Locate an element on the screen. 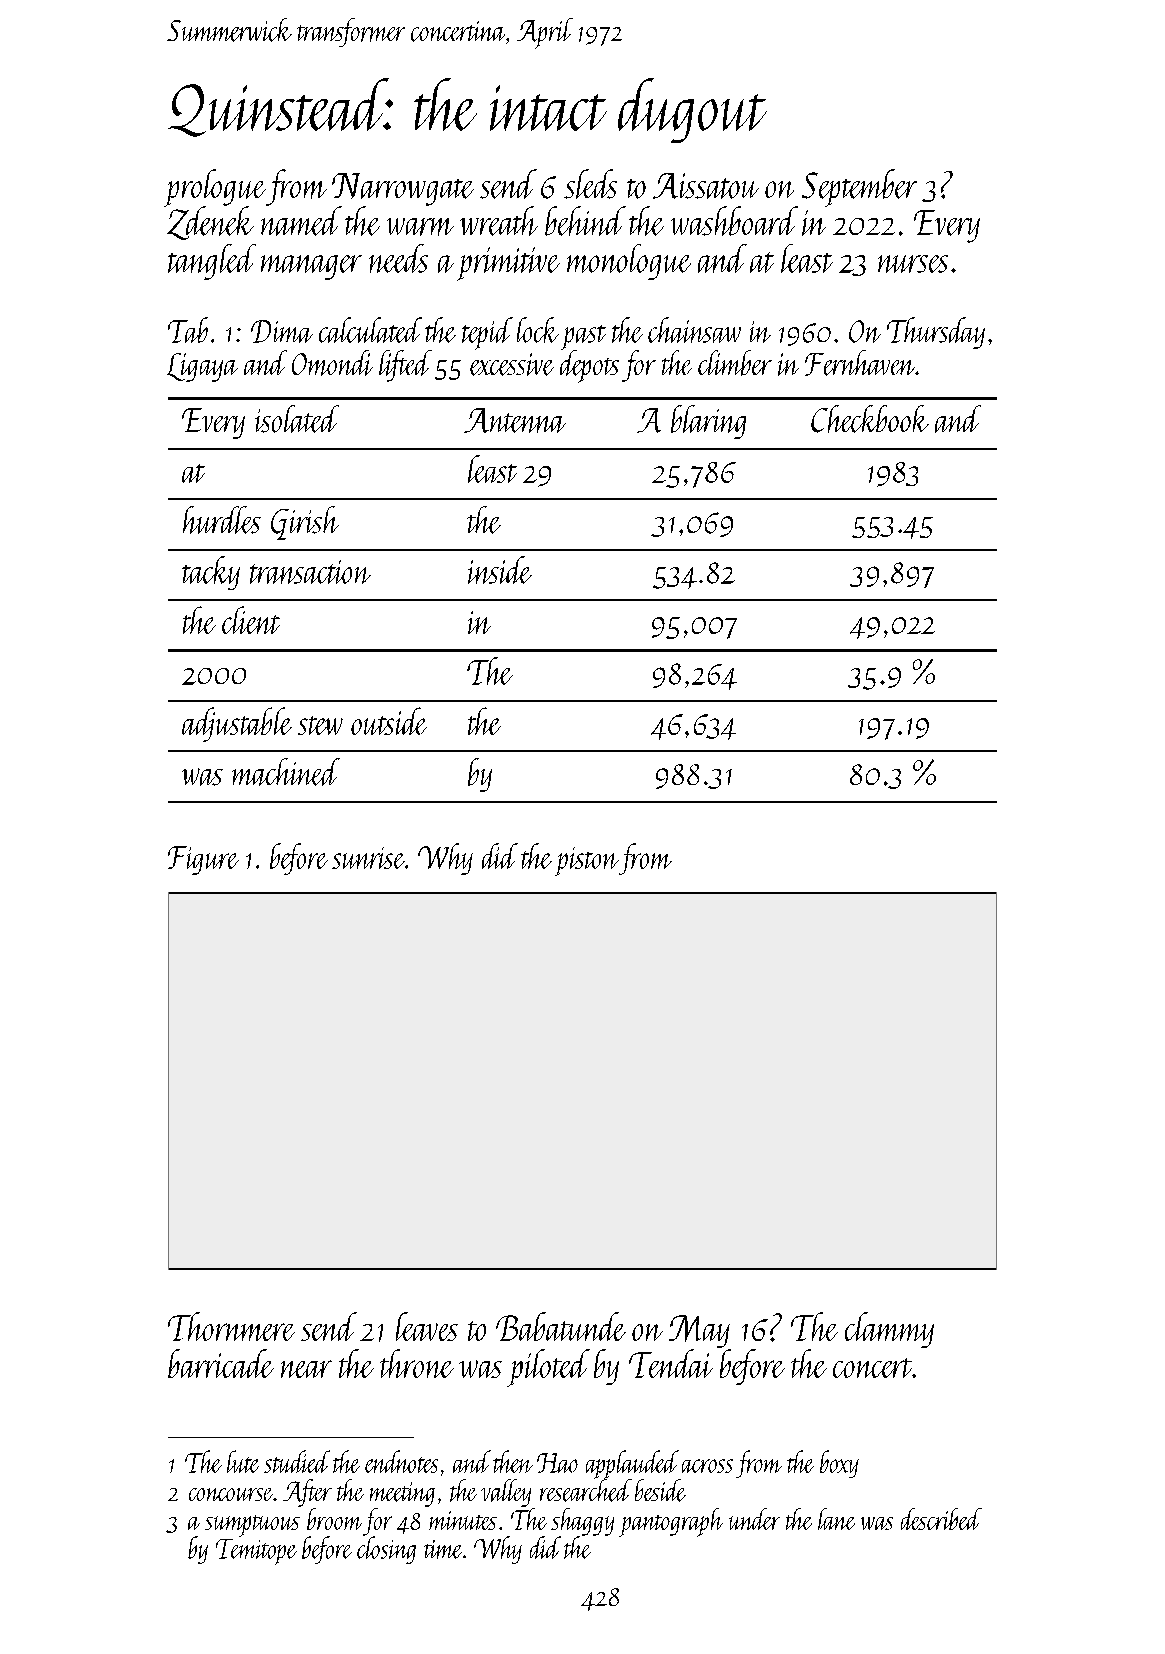 This screenshot has width=1165, height=1654. piston is located at coordinates (586, 861).
